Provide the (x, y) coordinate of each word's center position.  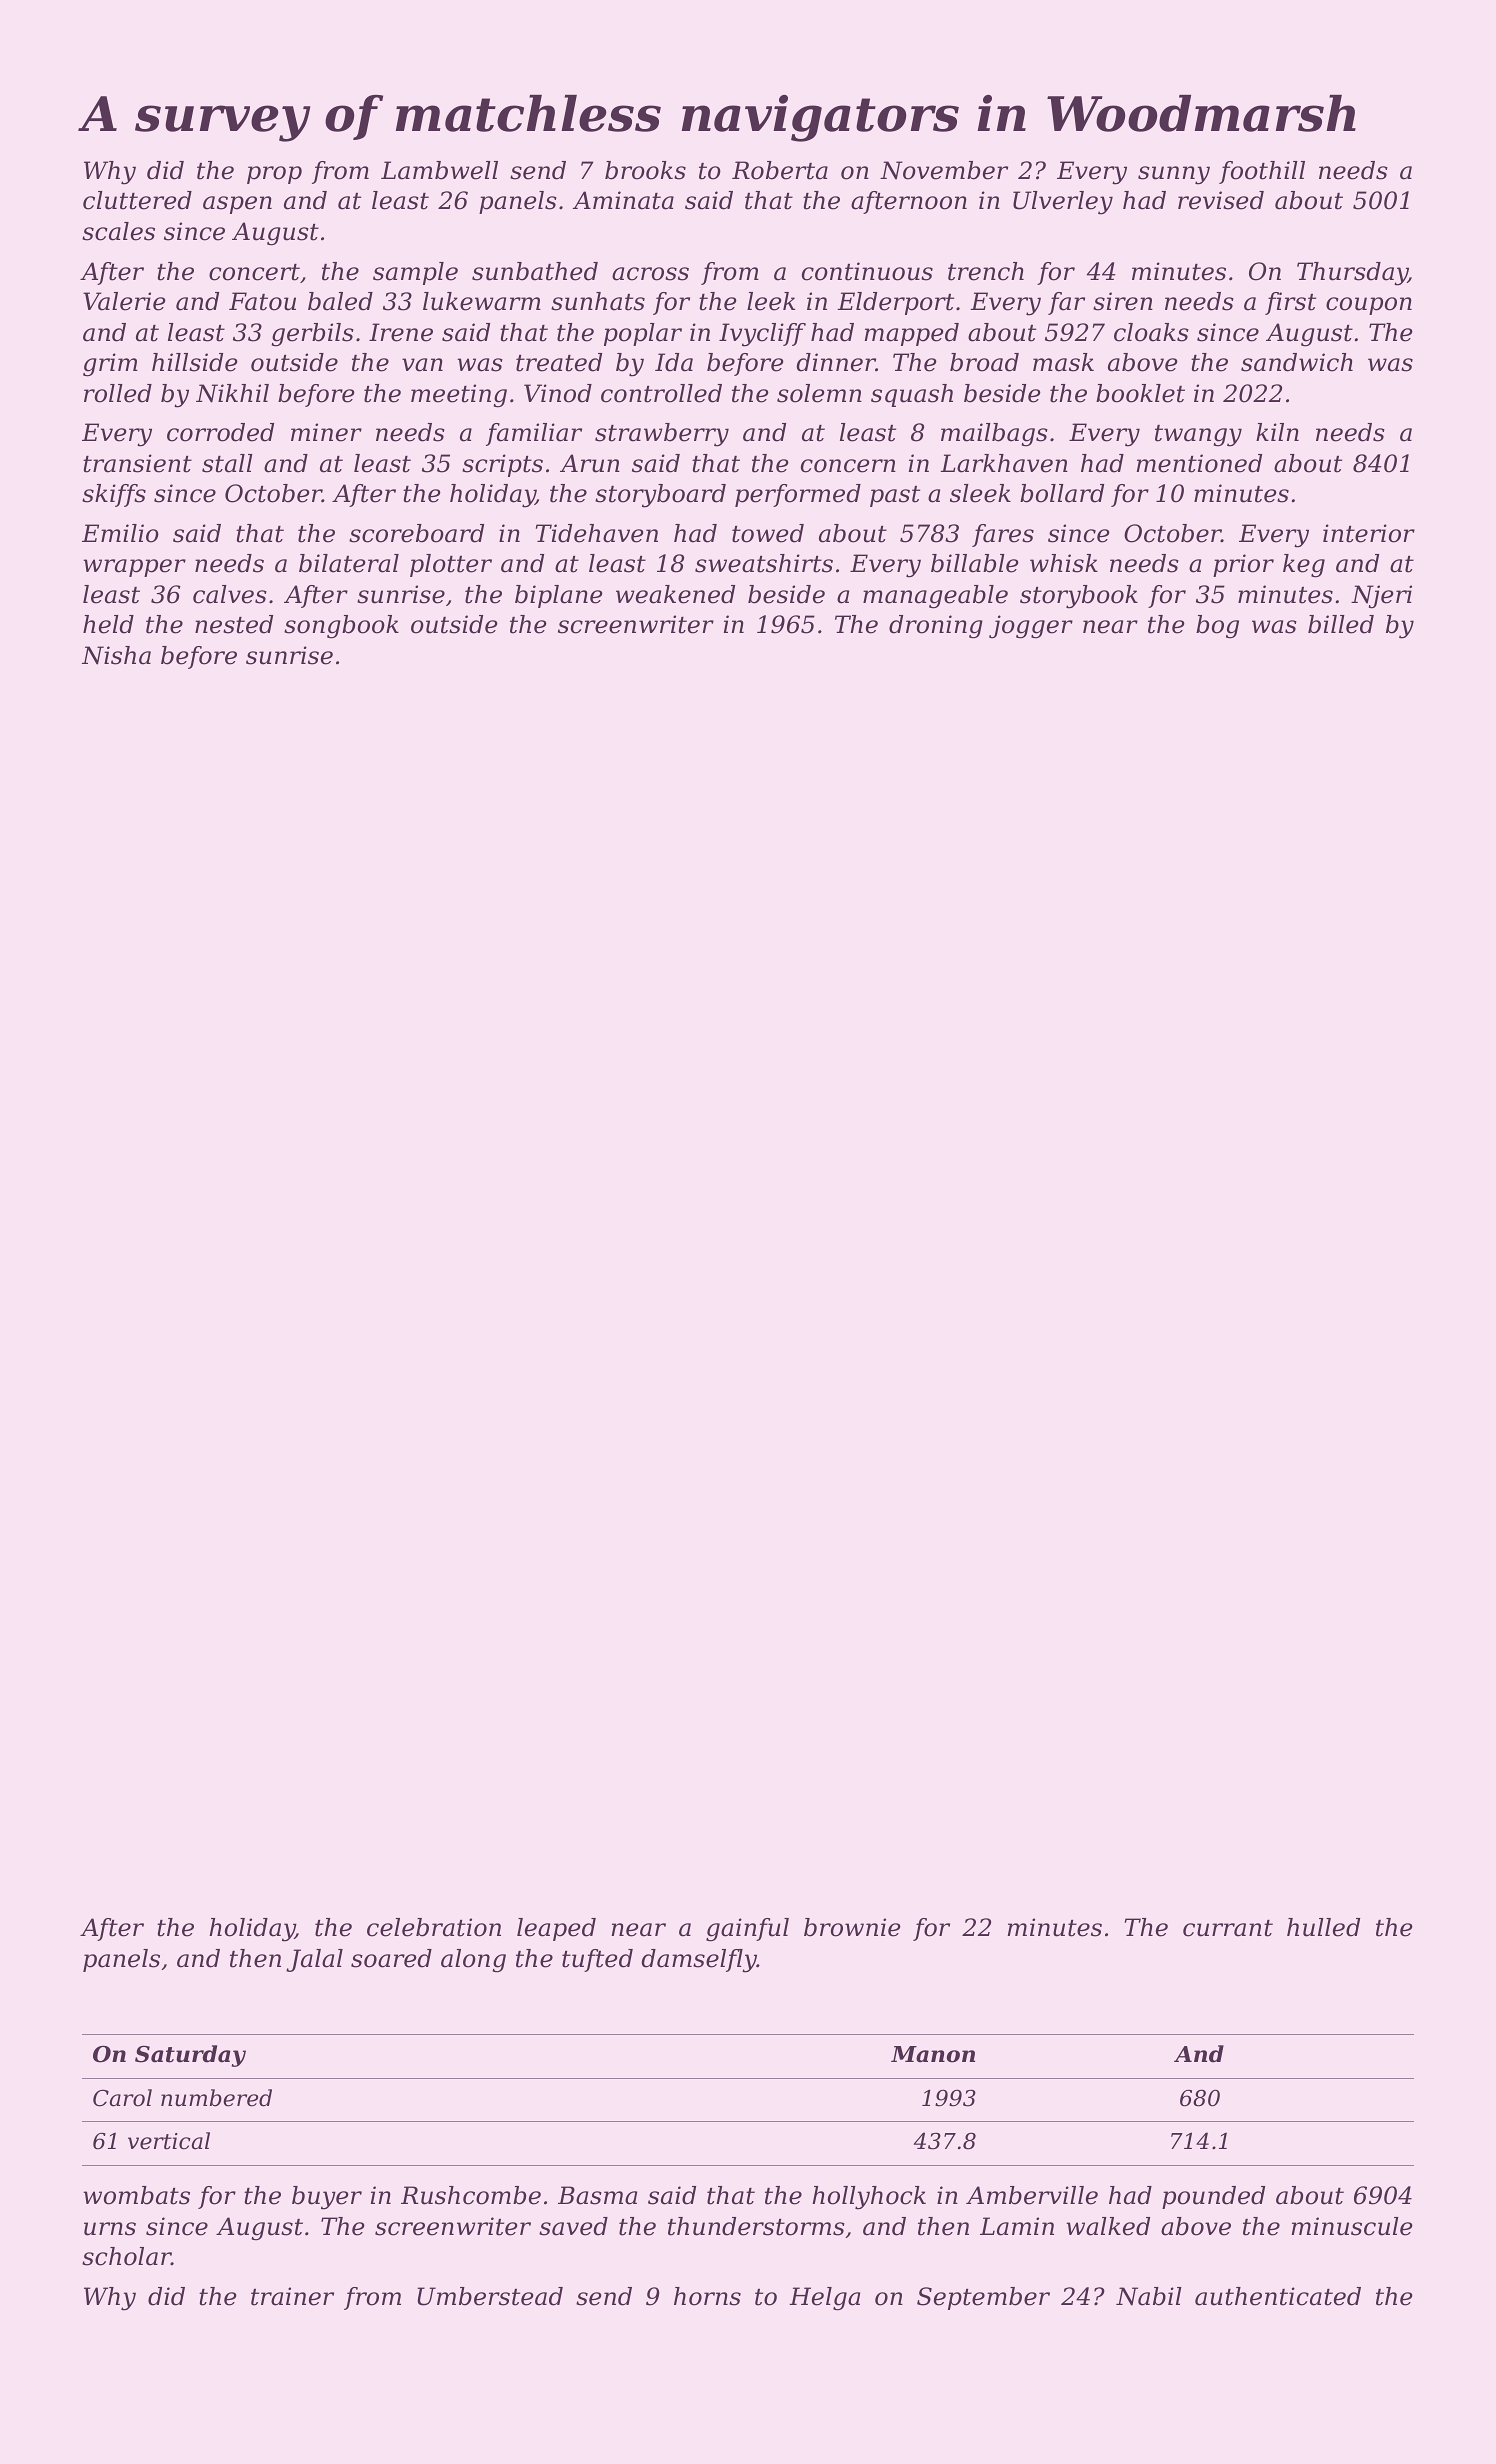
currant (1228, 1928)
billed (1341, 624)
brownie (852, 1927)
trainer (292, 2296)
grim (110, 365)
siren (1123, 301)
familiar (534, 434)
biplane (559, 596)
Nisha (116, 655)
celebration (434, 1927)
